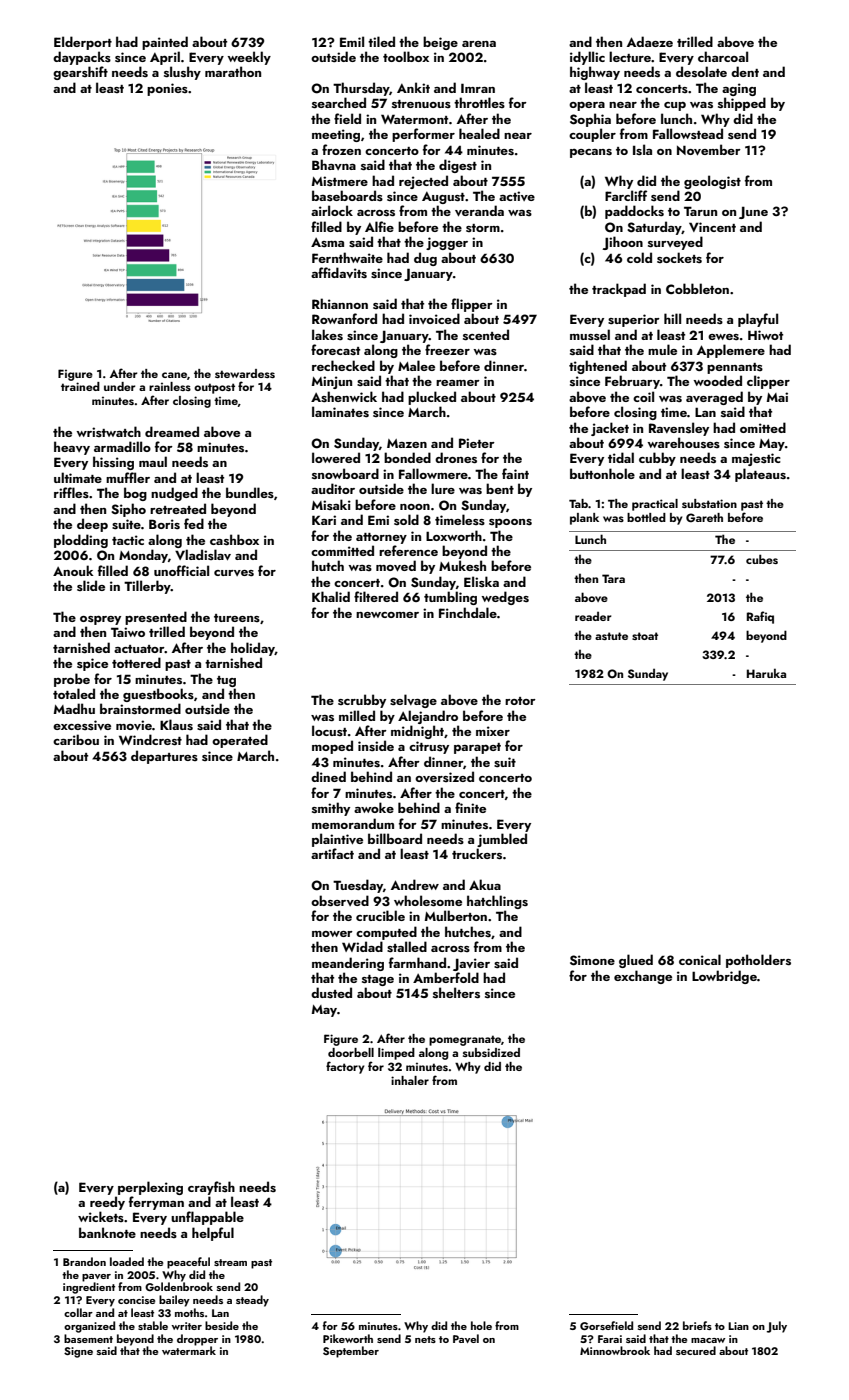 Image resolution: width=849 pixels, height=1400 pixels. I want to click on watermark, so click(189, 1350).
